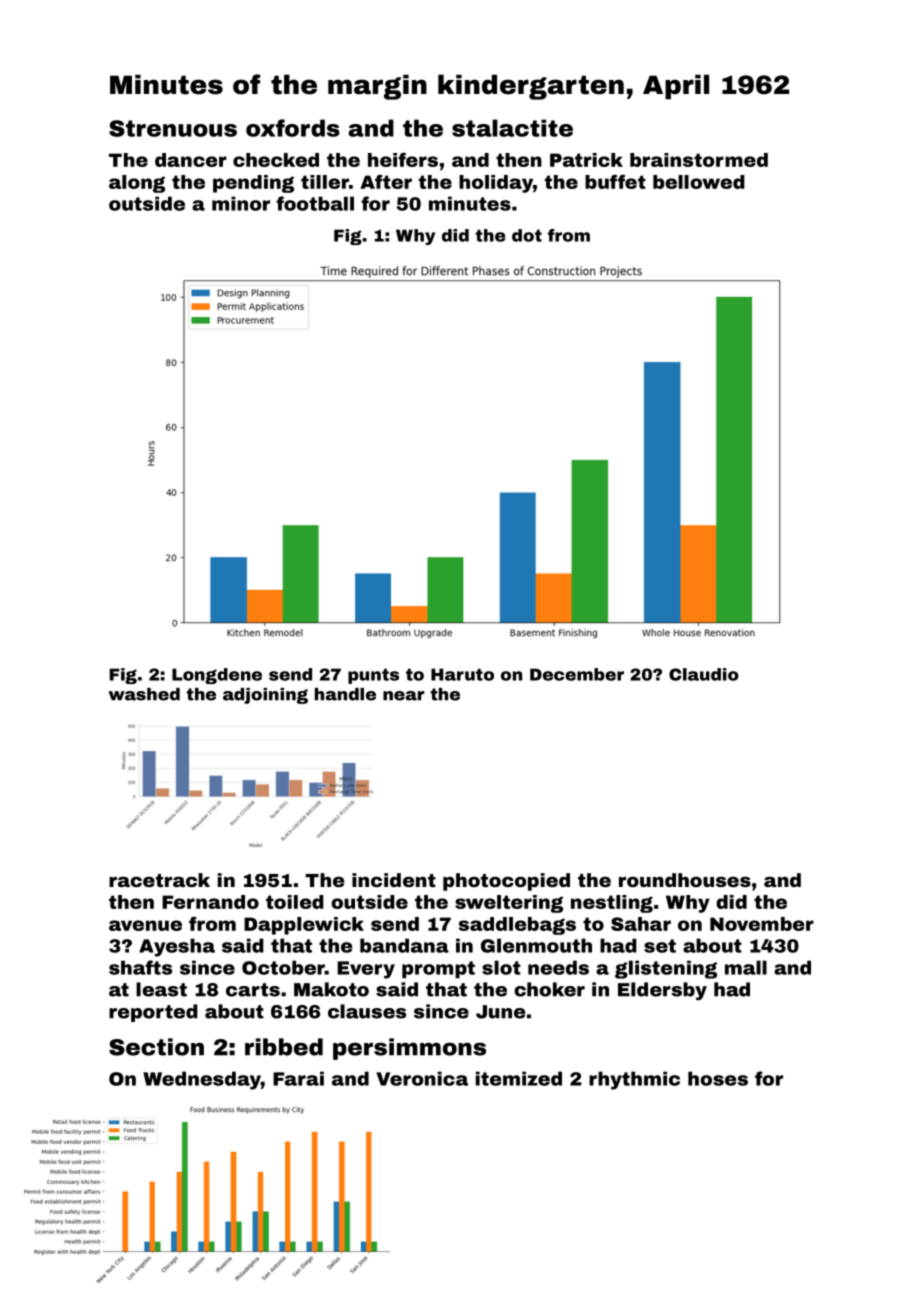  What do you see at coordinates (173, 128) in the screenshot?
I see `Strenuous` at bounding box center [173, 128].
